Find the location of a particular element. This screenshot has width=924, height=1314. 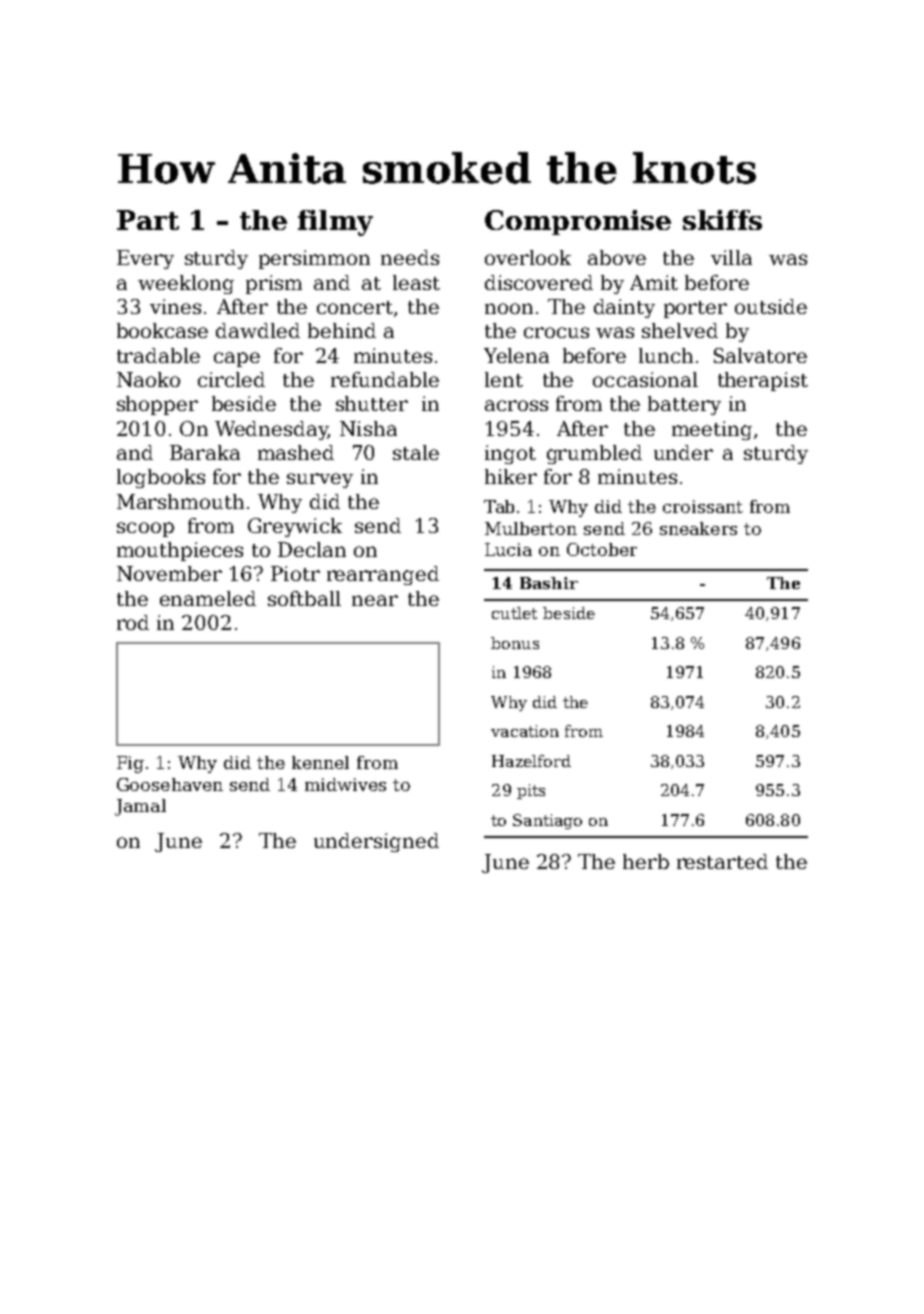

bonus is located at coordinates (515, 643).
